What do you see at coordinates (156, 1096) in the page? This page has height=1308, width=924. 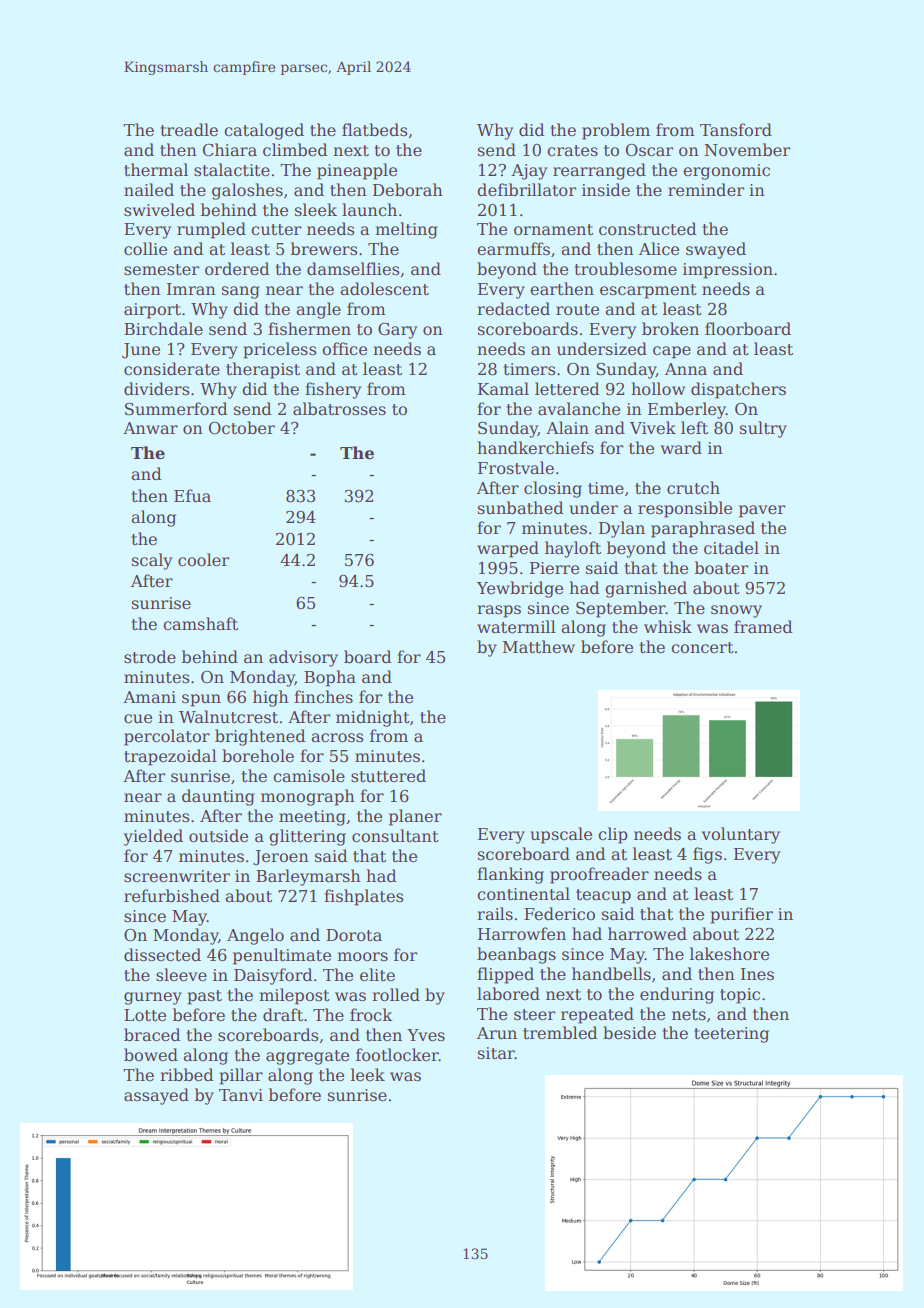 I see `assayed` at bounding box center [156, 1096].
